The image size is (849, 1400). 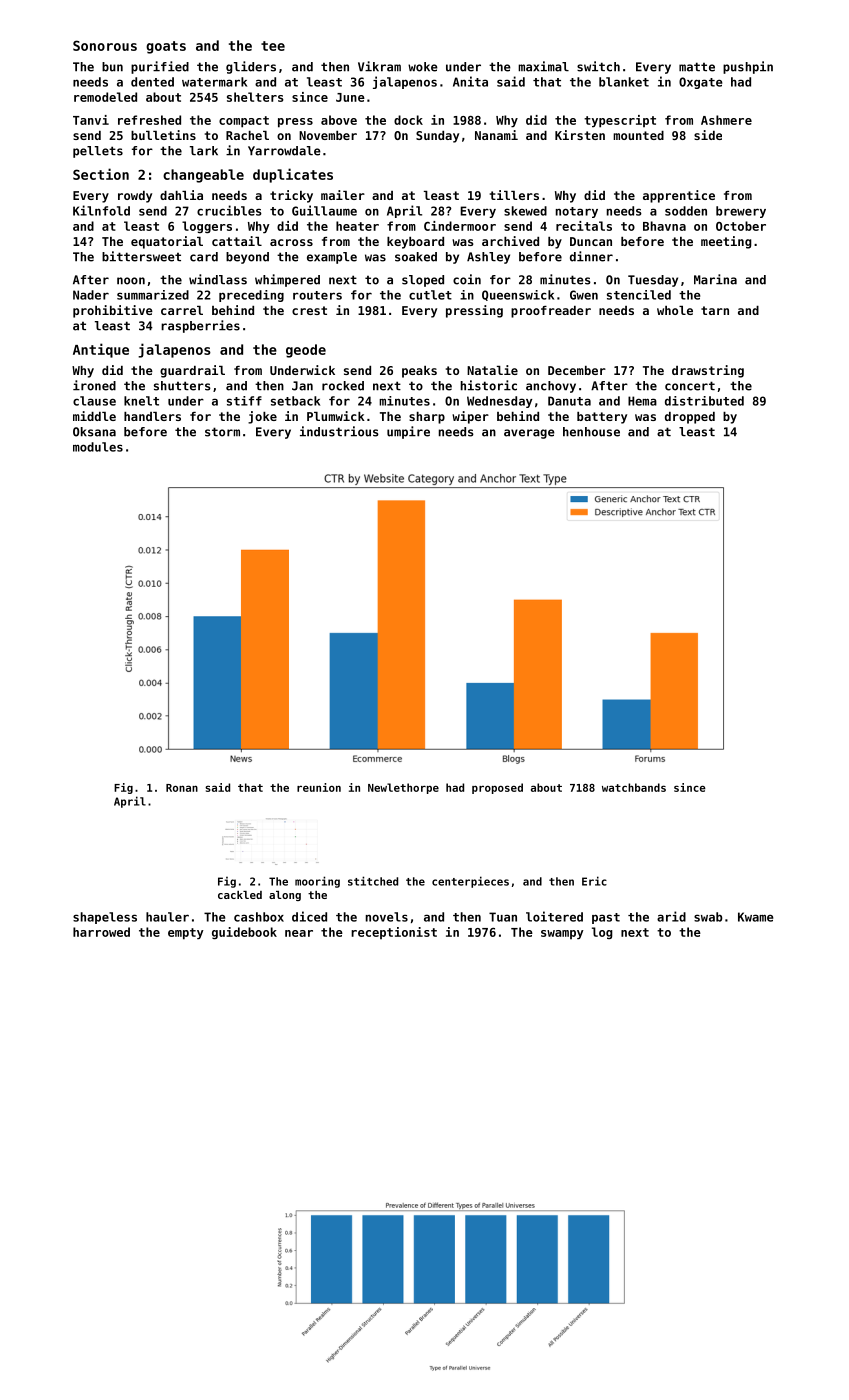 What do you see at coordinates (430, 295) in the screenshot?
I see `cutlet` at bounding box center [430, 295].
